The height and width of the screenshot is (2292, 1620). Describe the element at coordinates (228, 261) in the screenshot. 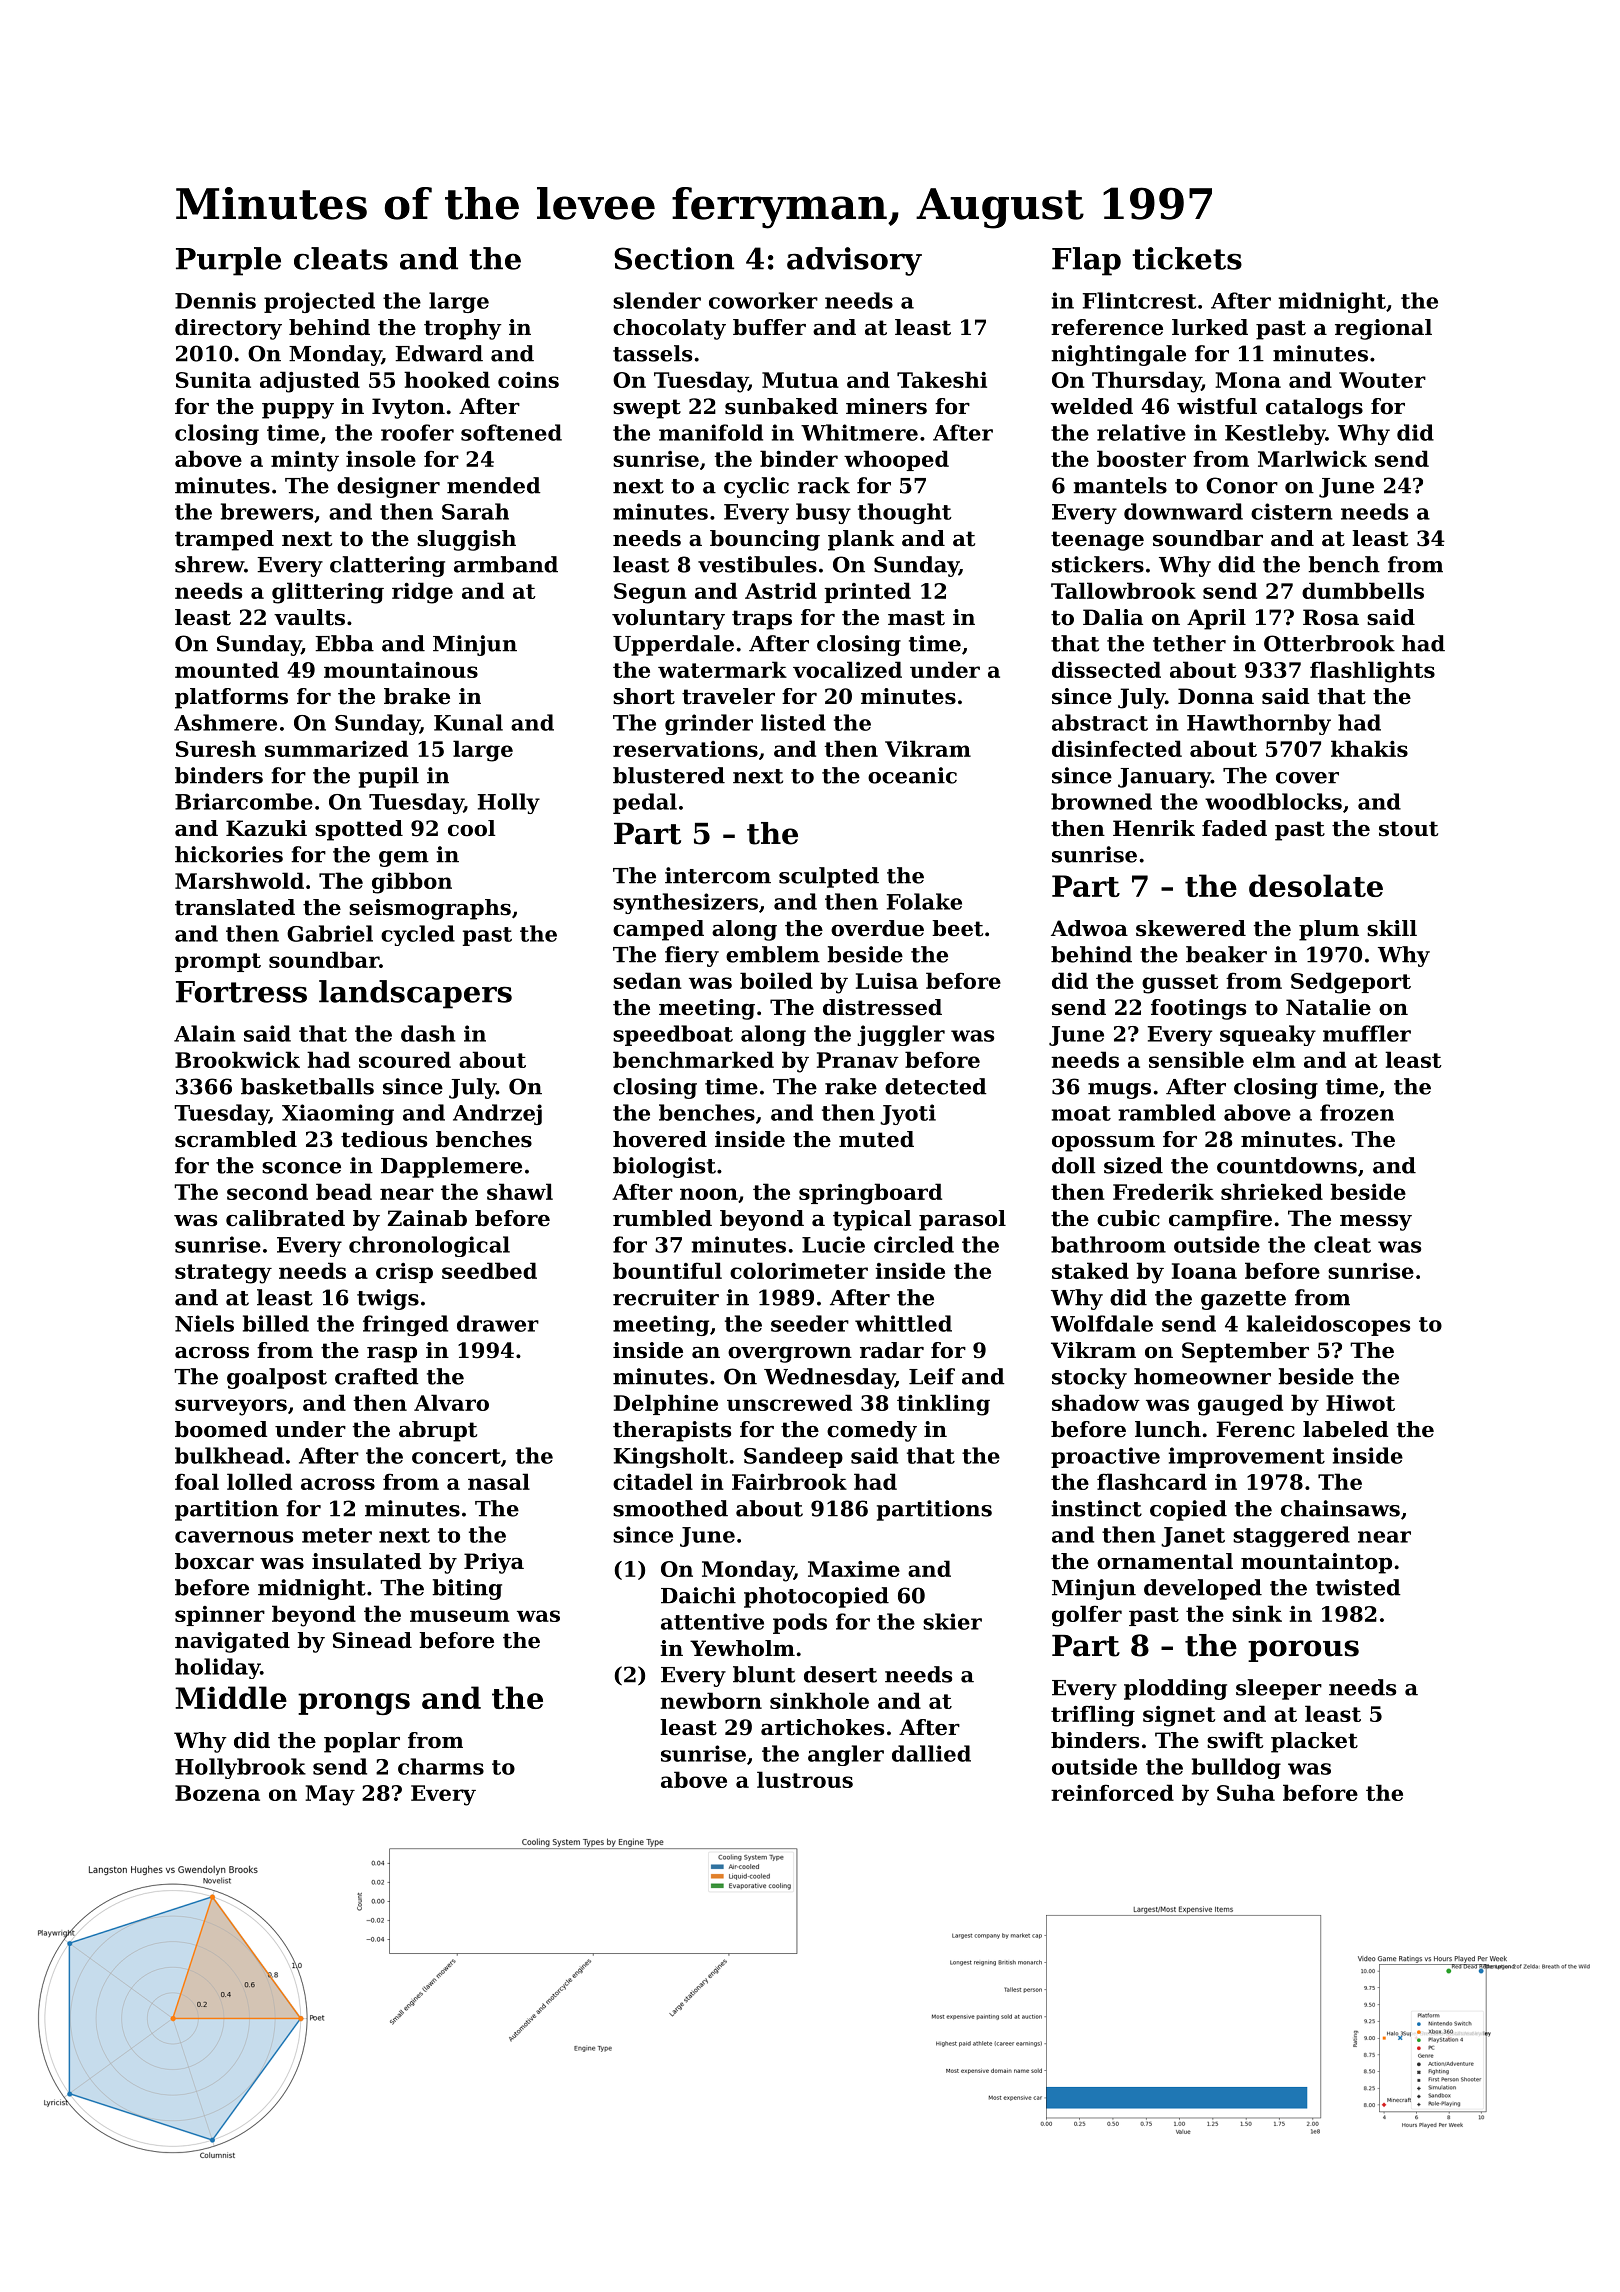

I see `Purple` at that location.
